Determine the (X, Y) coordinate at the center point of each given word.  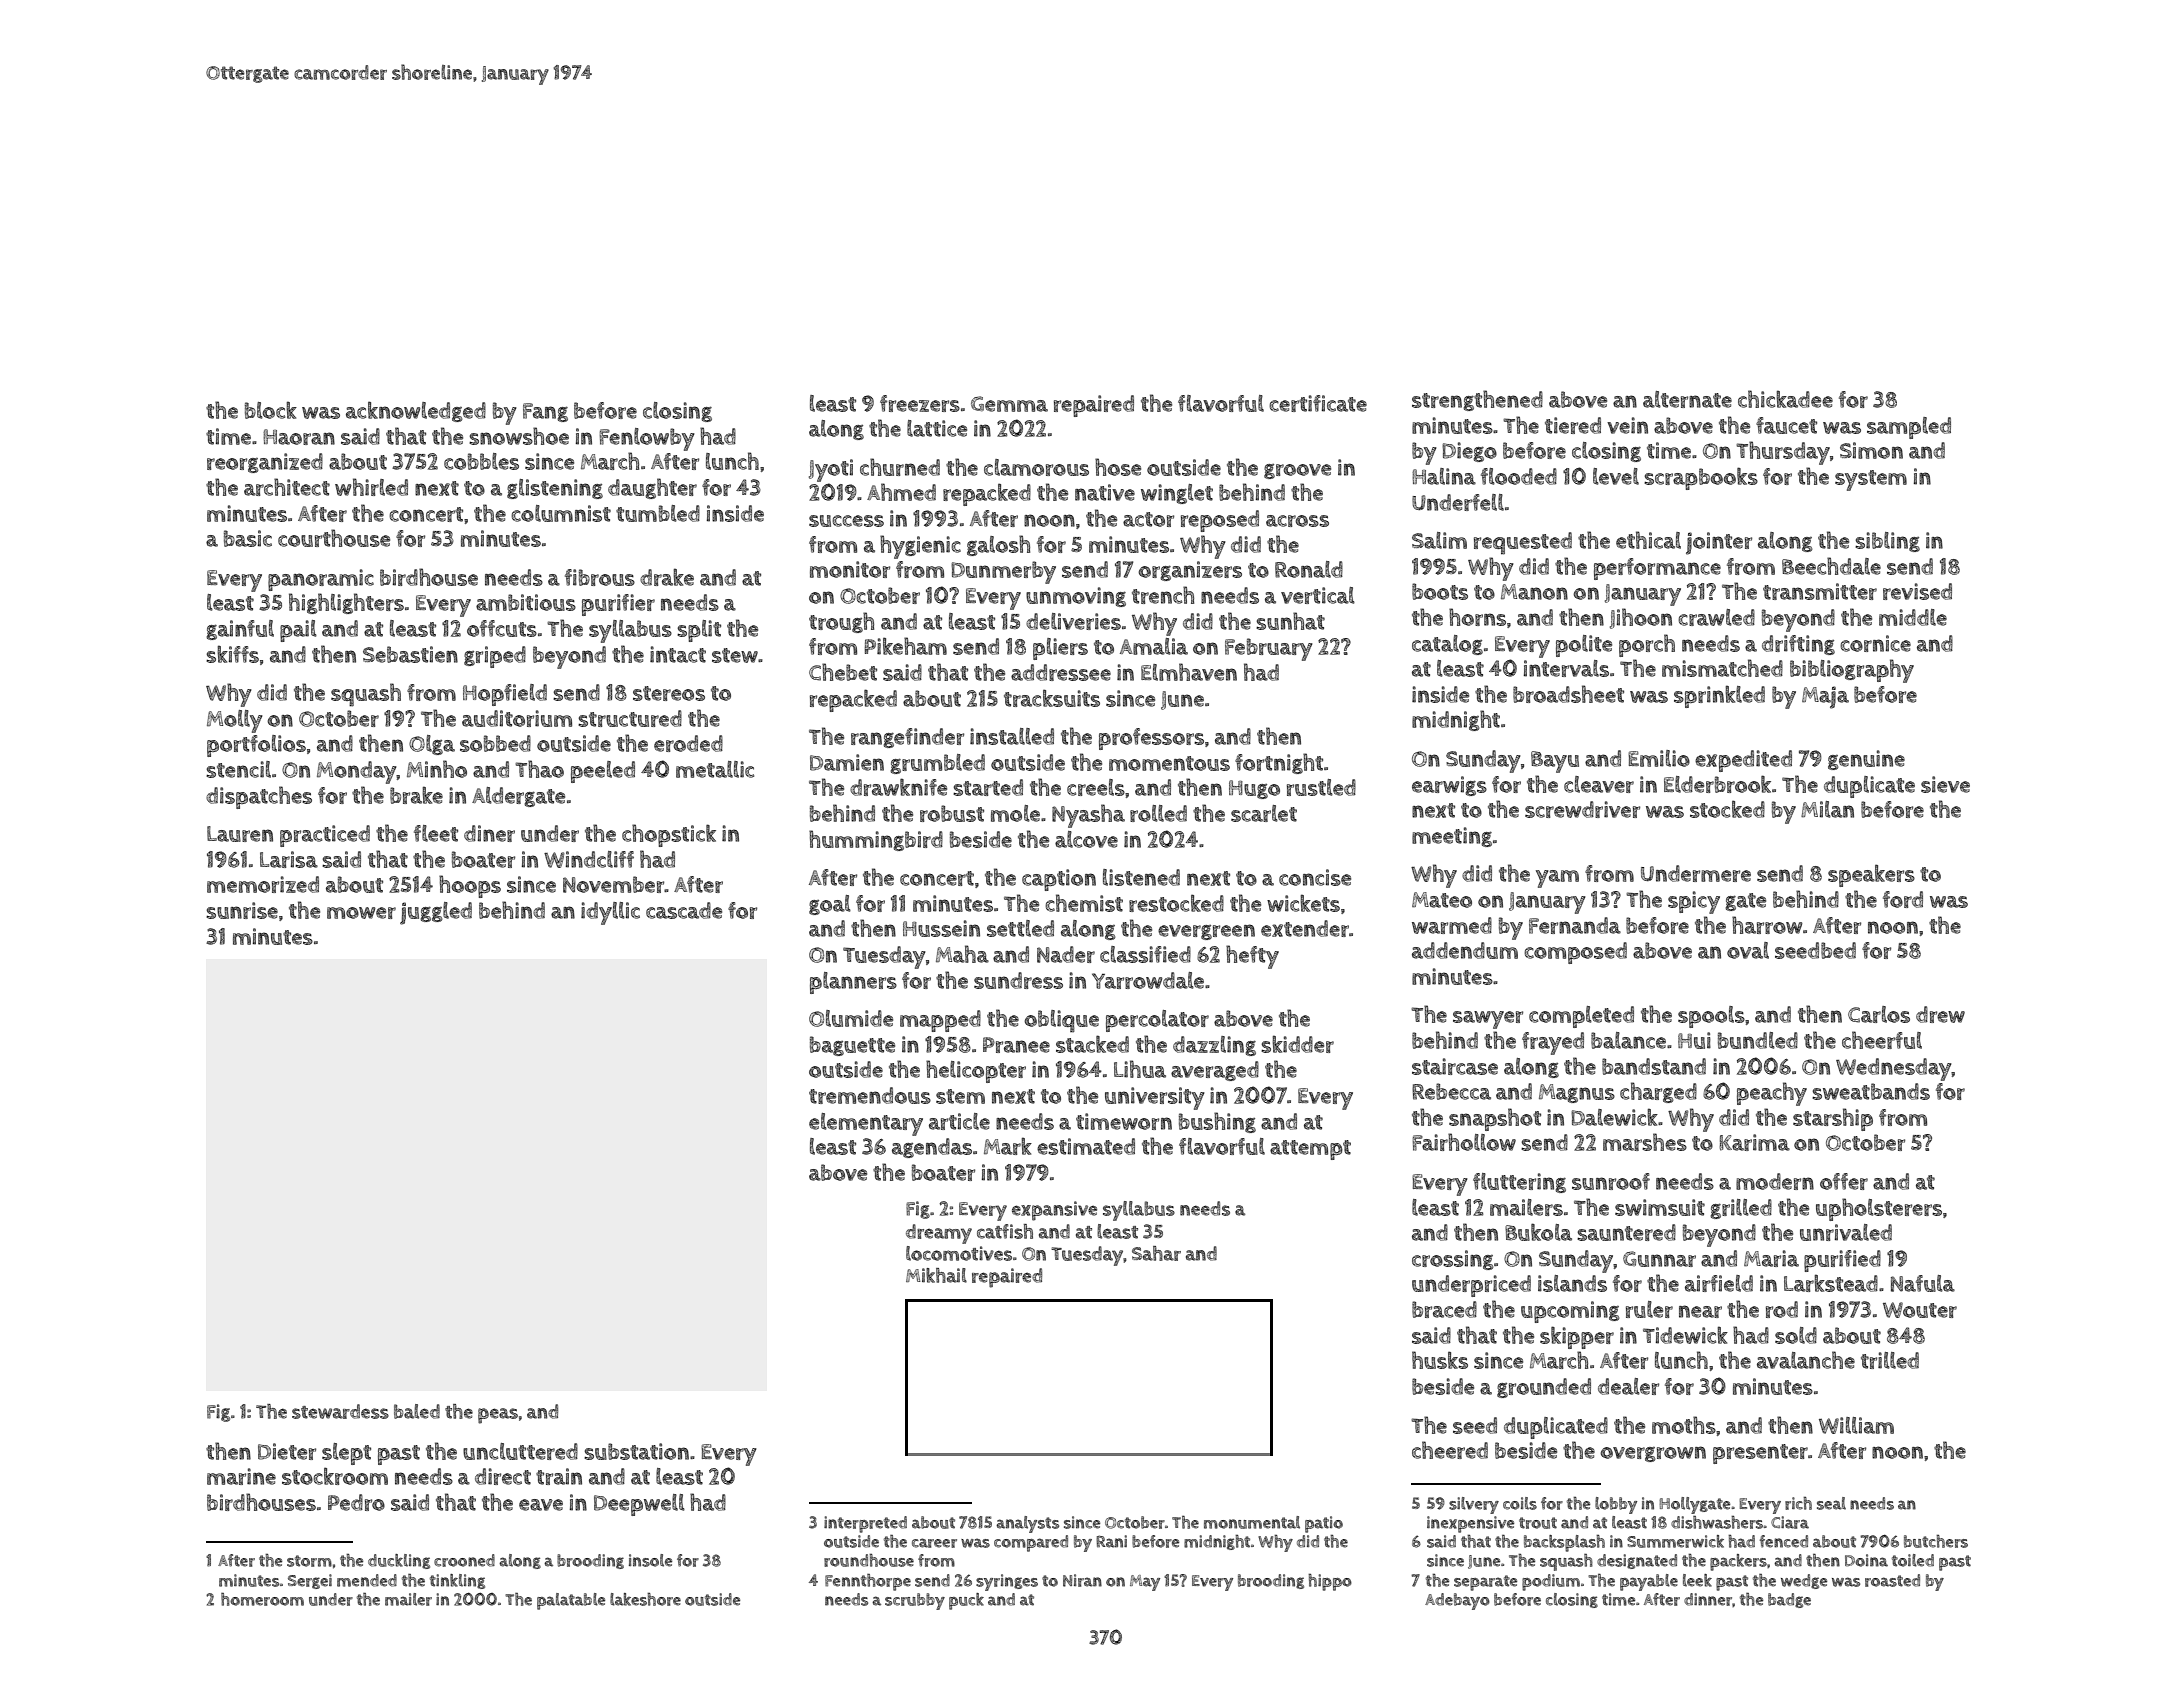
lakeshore (645, 1599)
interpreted (865, 1524)
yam (1557, 879)
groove (1297, 471)
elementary (866, 1124)
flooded (1519, 476)
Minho (437, 769)
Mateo (1442, 900)
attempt (1310, 1150)
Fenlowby (647, 439)
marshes (1645, 1142)
